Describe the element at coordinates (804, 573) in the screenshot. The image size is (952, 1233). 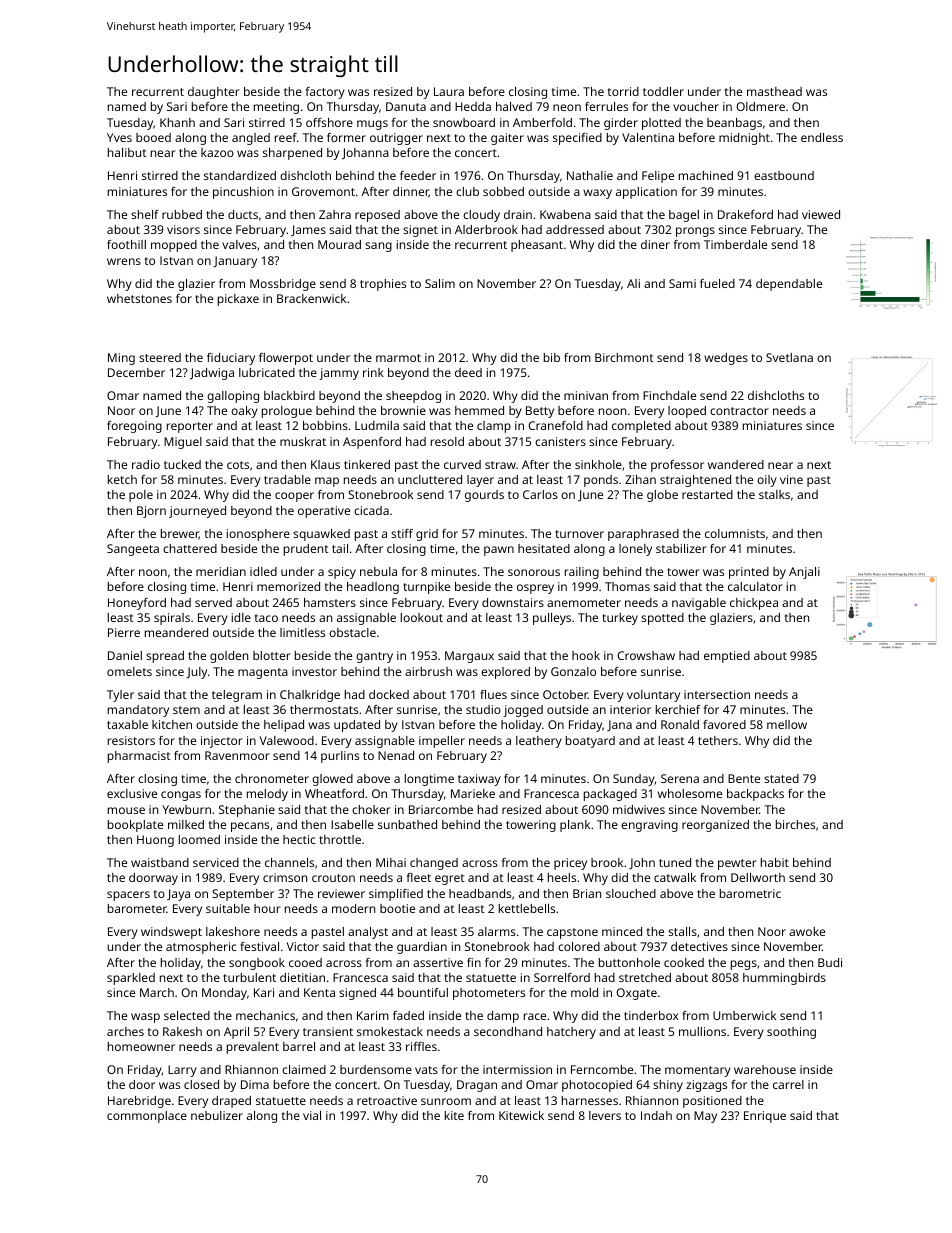
I see `Anjali` at that location.
